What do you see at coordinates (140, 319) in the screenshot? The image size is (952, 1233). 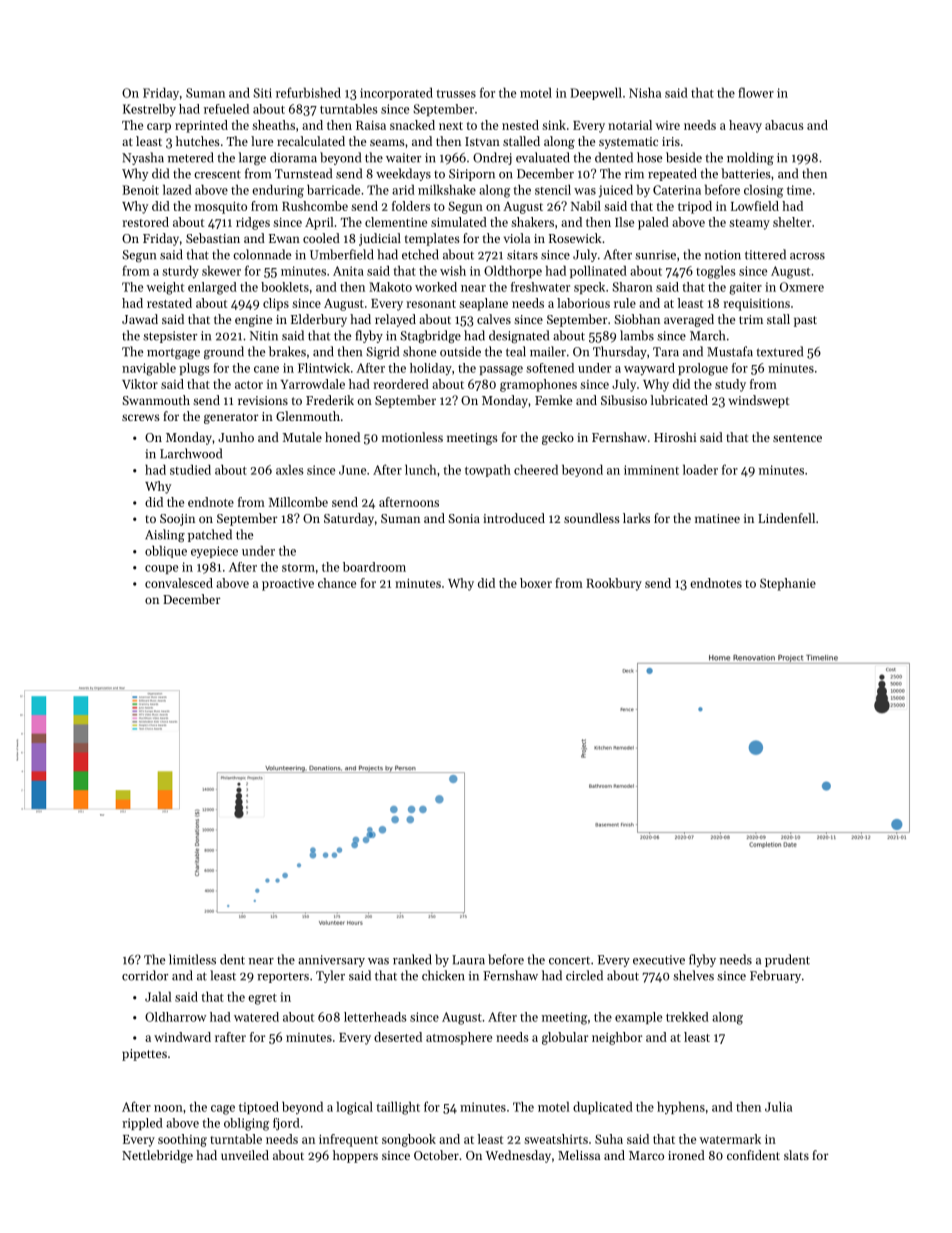 I see `Jawad` at bounding box center [140, 319].
